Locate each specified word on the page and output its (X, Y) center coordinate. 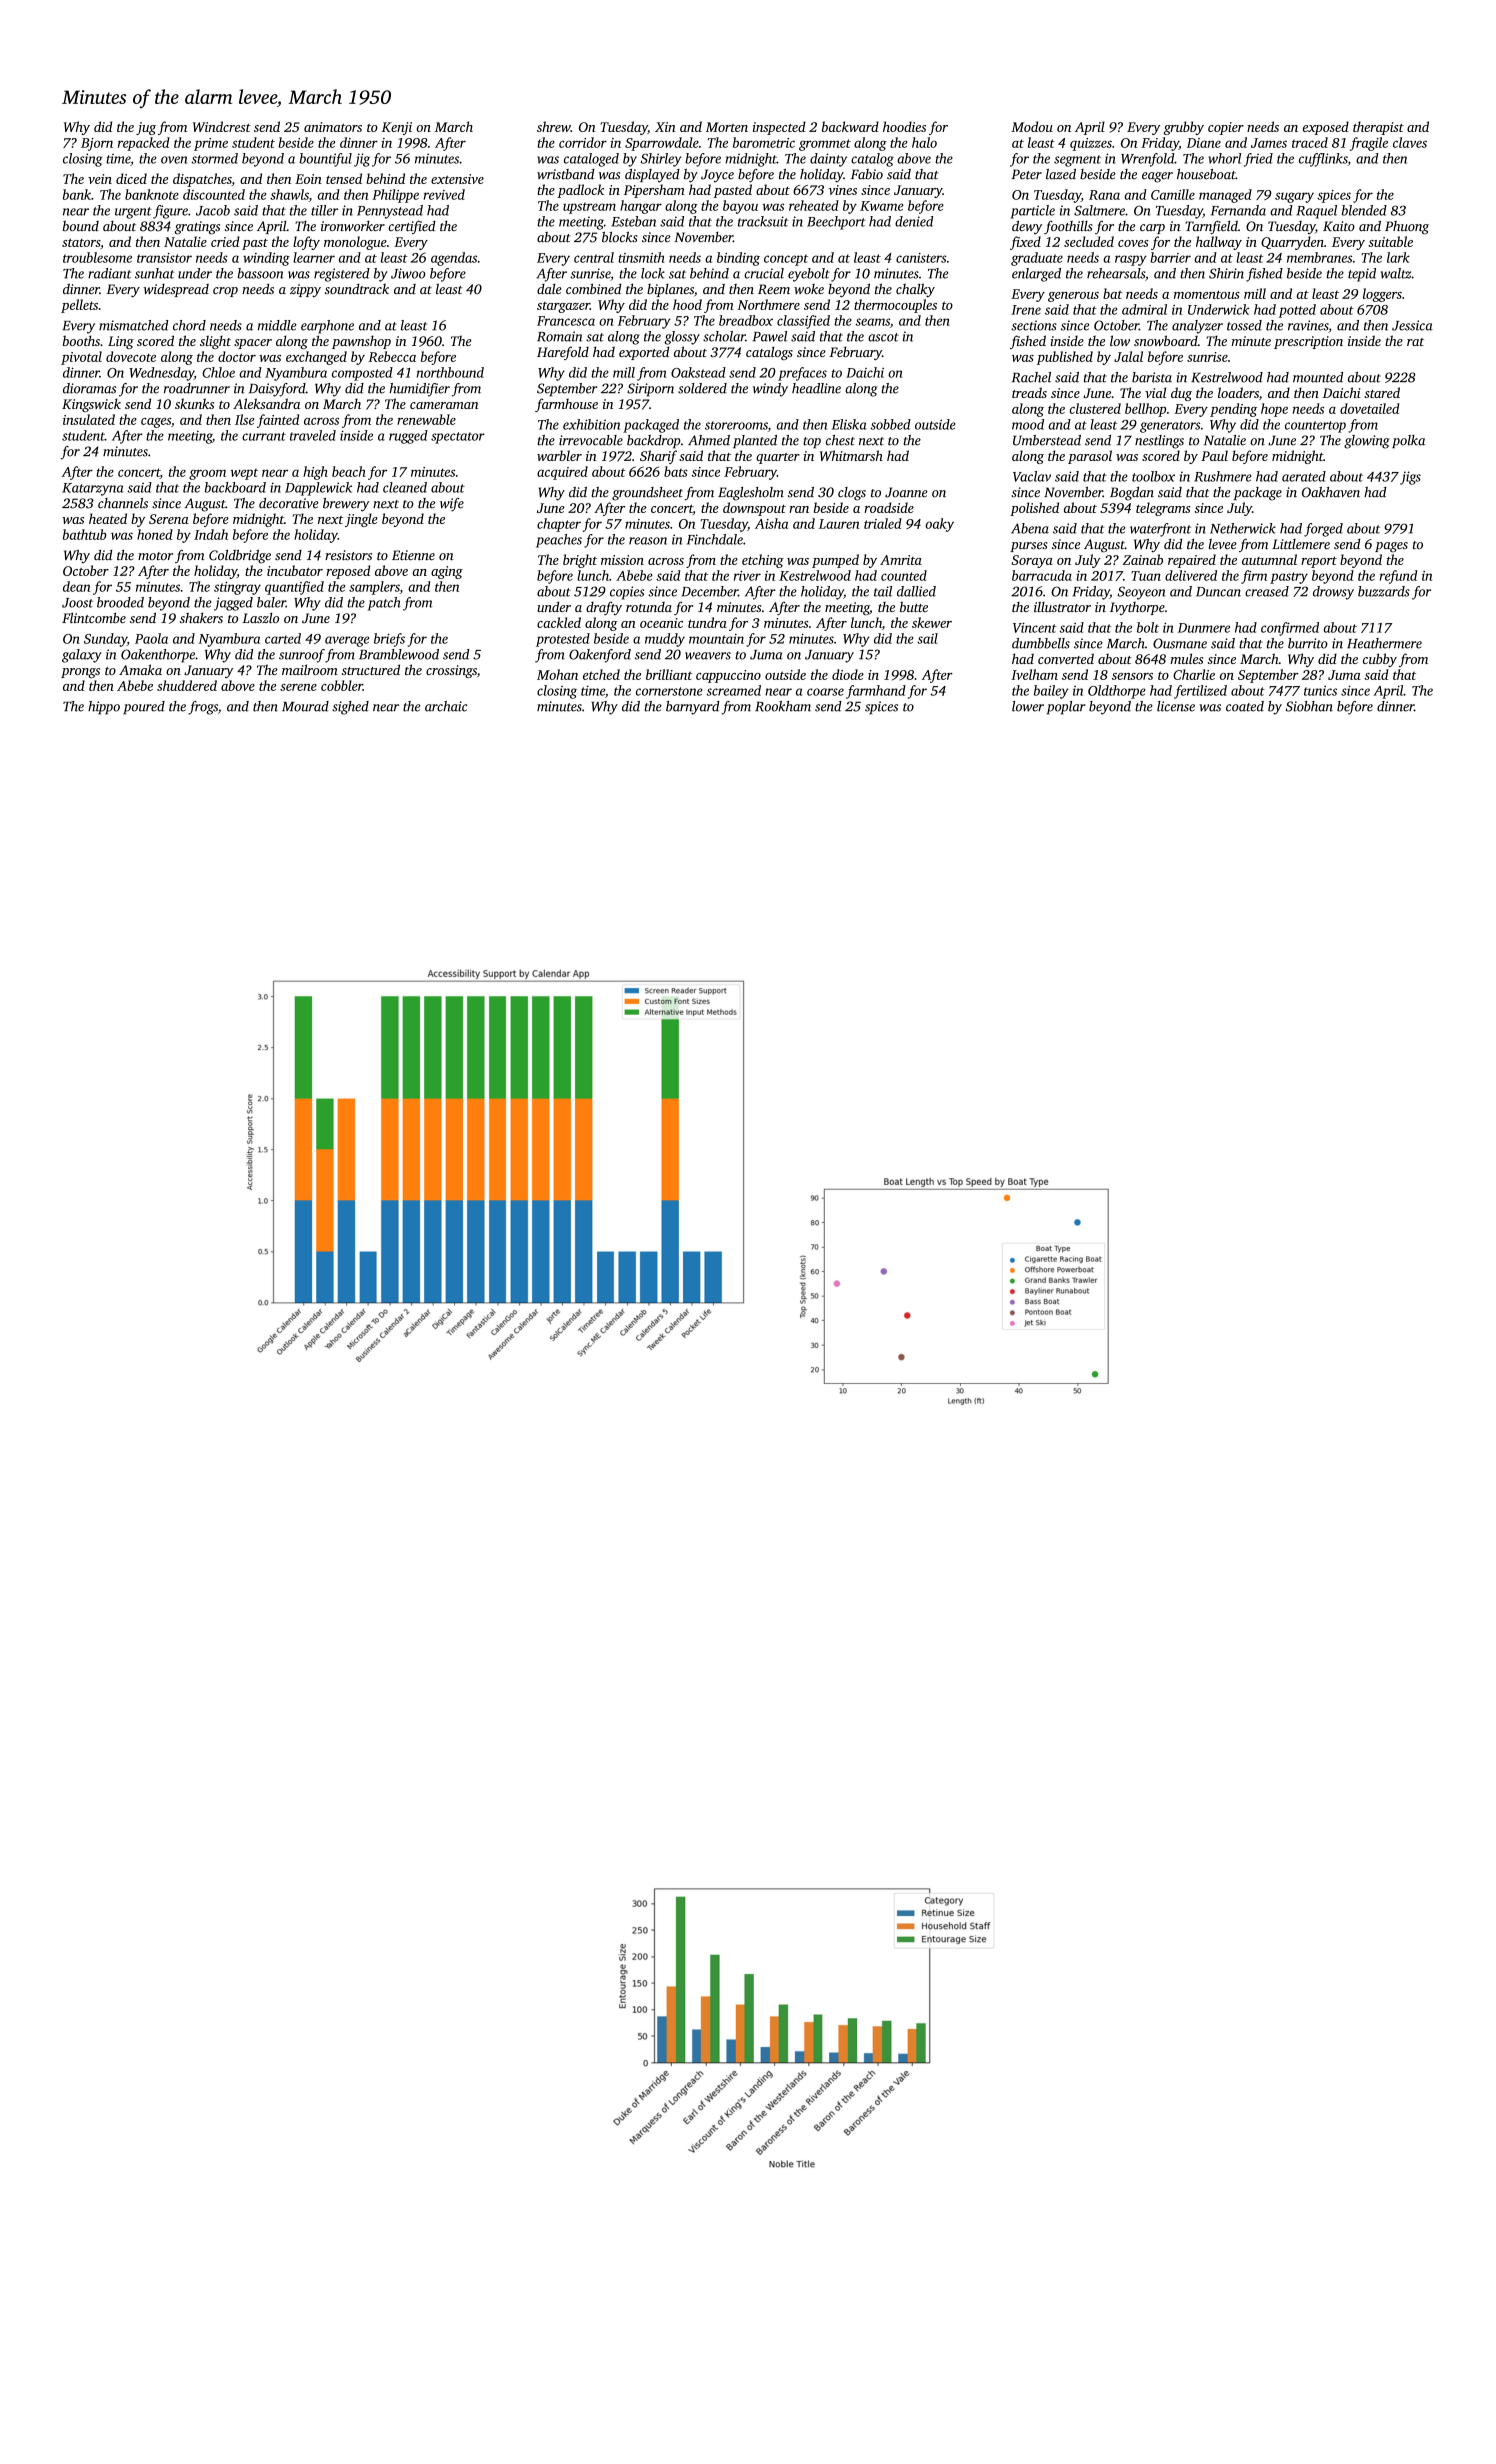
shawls (289, 194)
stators (81, 242)
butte (914, 606)
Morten (727, 127)
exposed (1326, 128)
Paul (1214, 455)
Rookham (783, 706)
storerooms (736, 425)
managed (1225, 196)
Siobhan (1309, 706)
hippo (104, 708)
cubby (1380, 660)
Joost (77, 603)
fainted (278, 421)
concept (786, 260)
